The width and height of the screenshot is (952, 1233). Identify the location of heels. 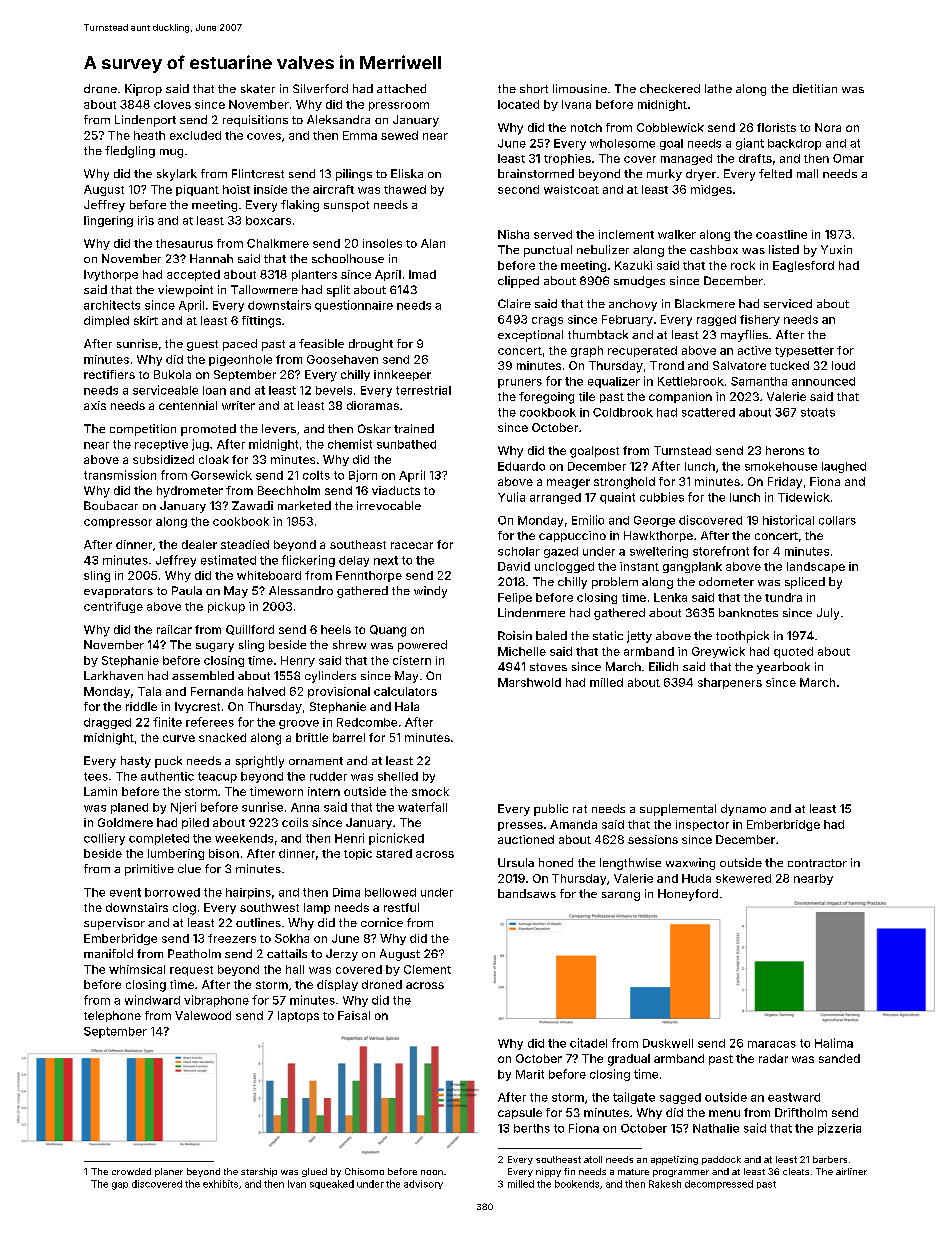
(336, 629).
